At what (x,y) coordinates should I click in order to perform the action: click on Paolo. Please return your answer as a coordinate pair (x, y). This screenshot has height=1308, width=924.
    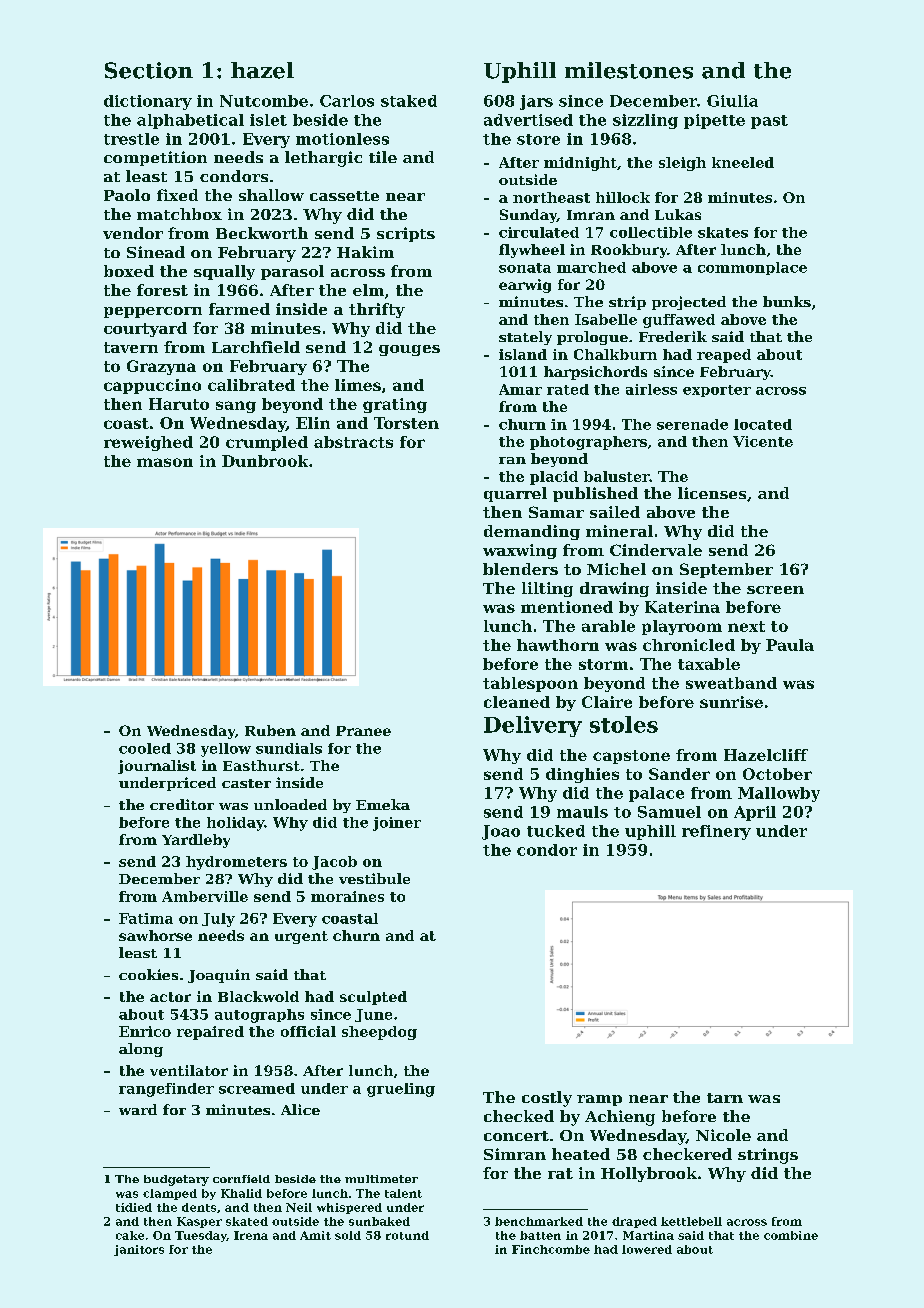
    Looking at the image, I should click on (127, 195).
